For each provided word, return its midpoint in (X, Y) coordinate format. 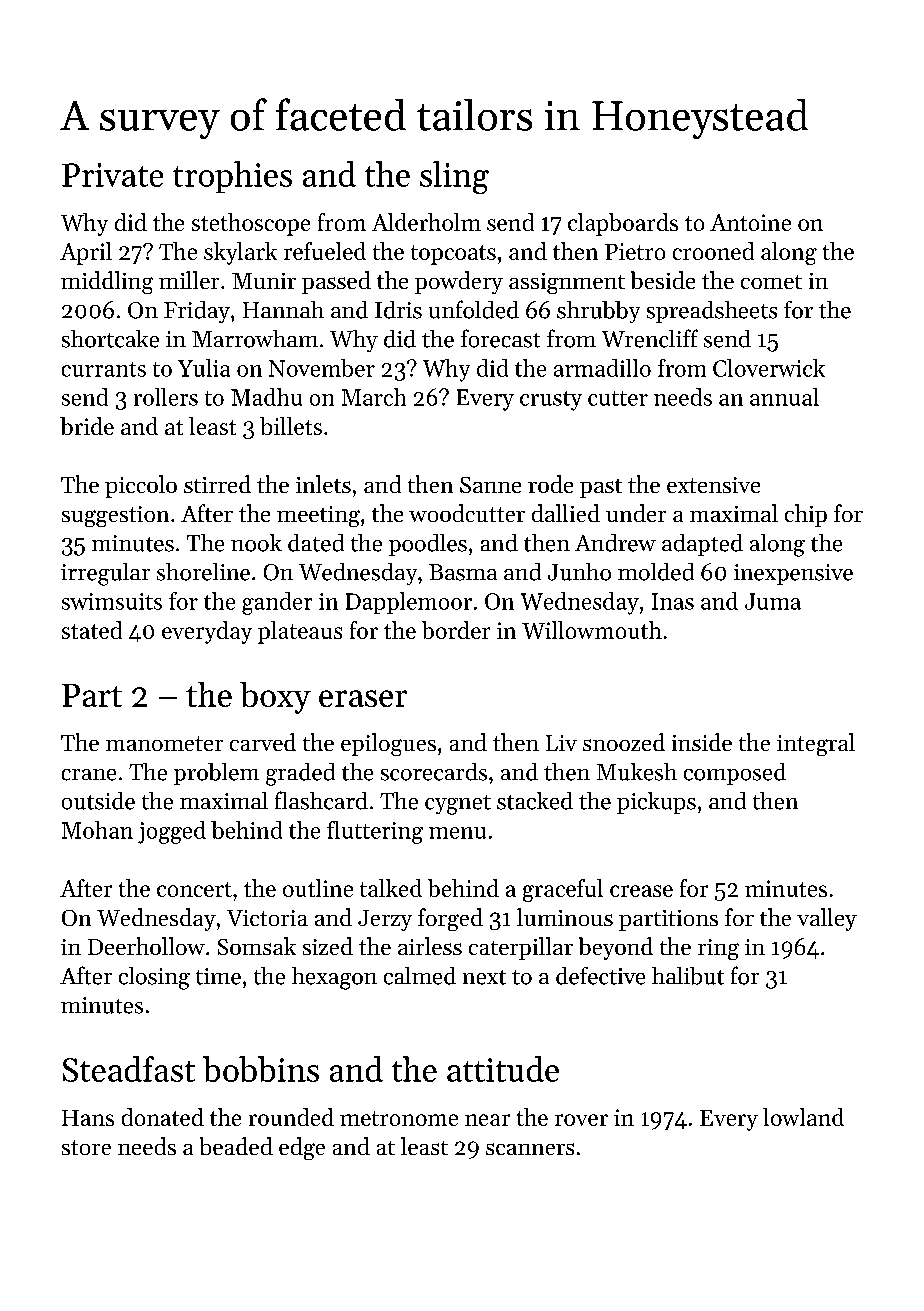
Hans (88, 1118)
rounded (291, 1117)
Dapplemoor (409, 603)
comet (771, 282)
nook (256, 543)
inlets (323, 484)
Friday (197, 312)
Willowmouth (592, 630)
